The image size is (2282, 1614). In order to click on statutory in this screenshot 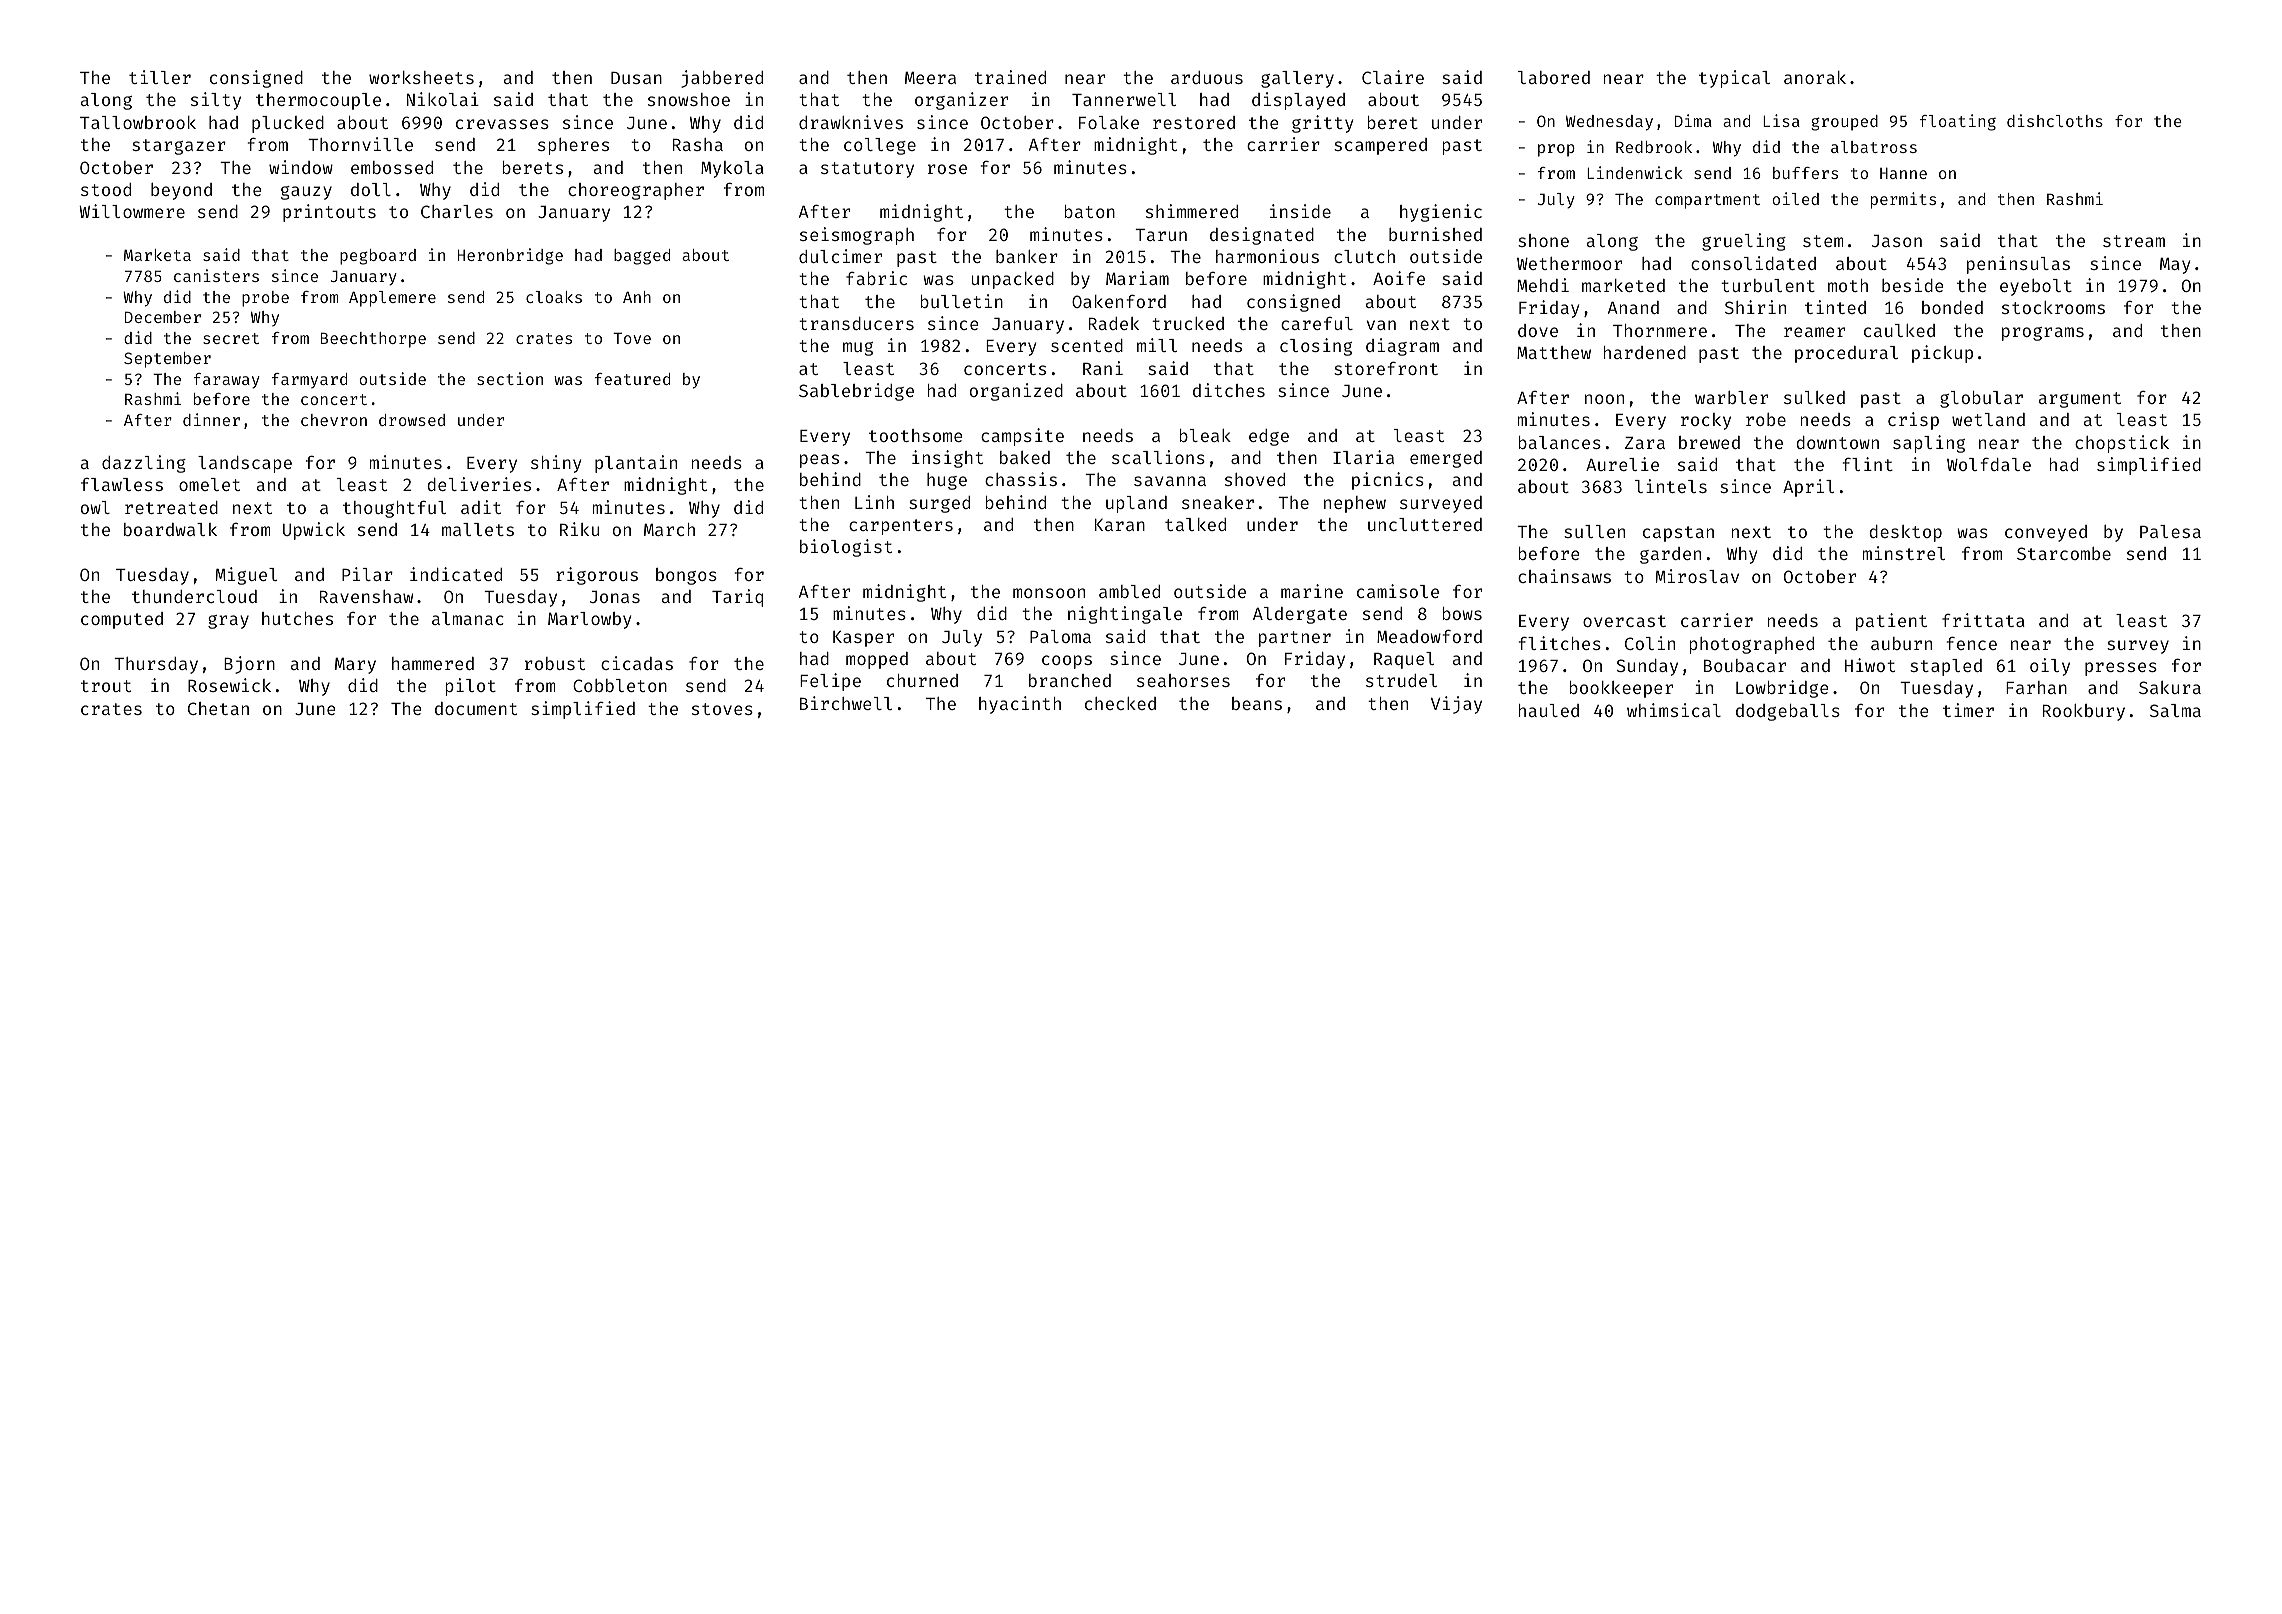, I will do `click(867, 170)`.
